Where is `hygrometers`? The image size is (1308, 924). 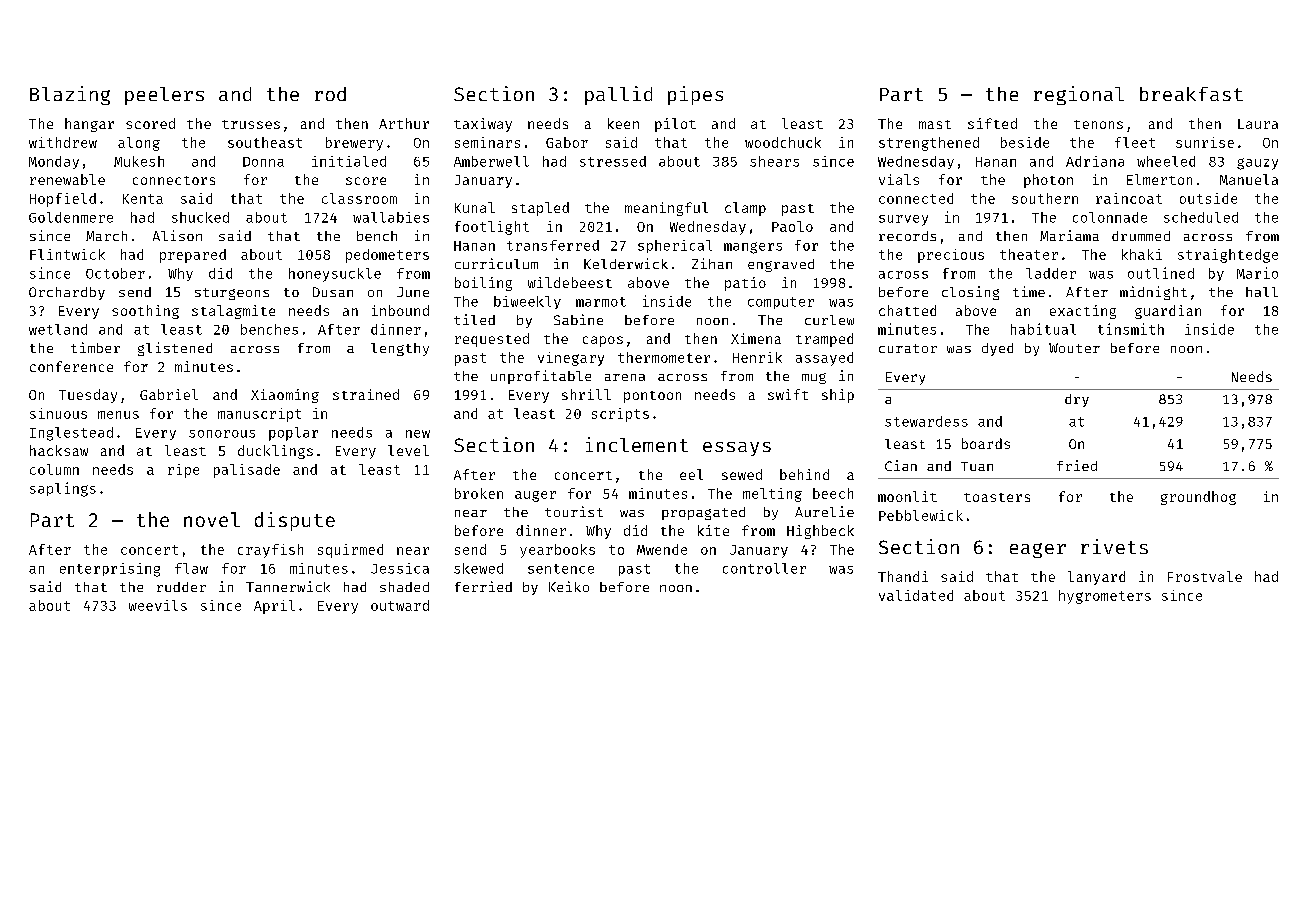 hygrometers is located at coordinates (1105, 597).
